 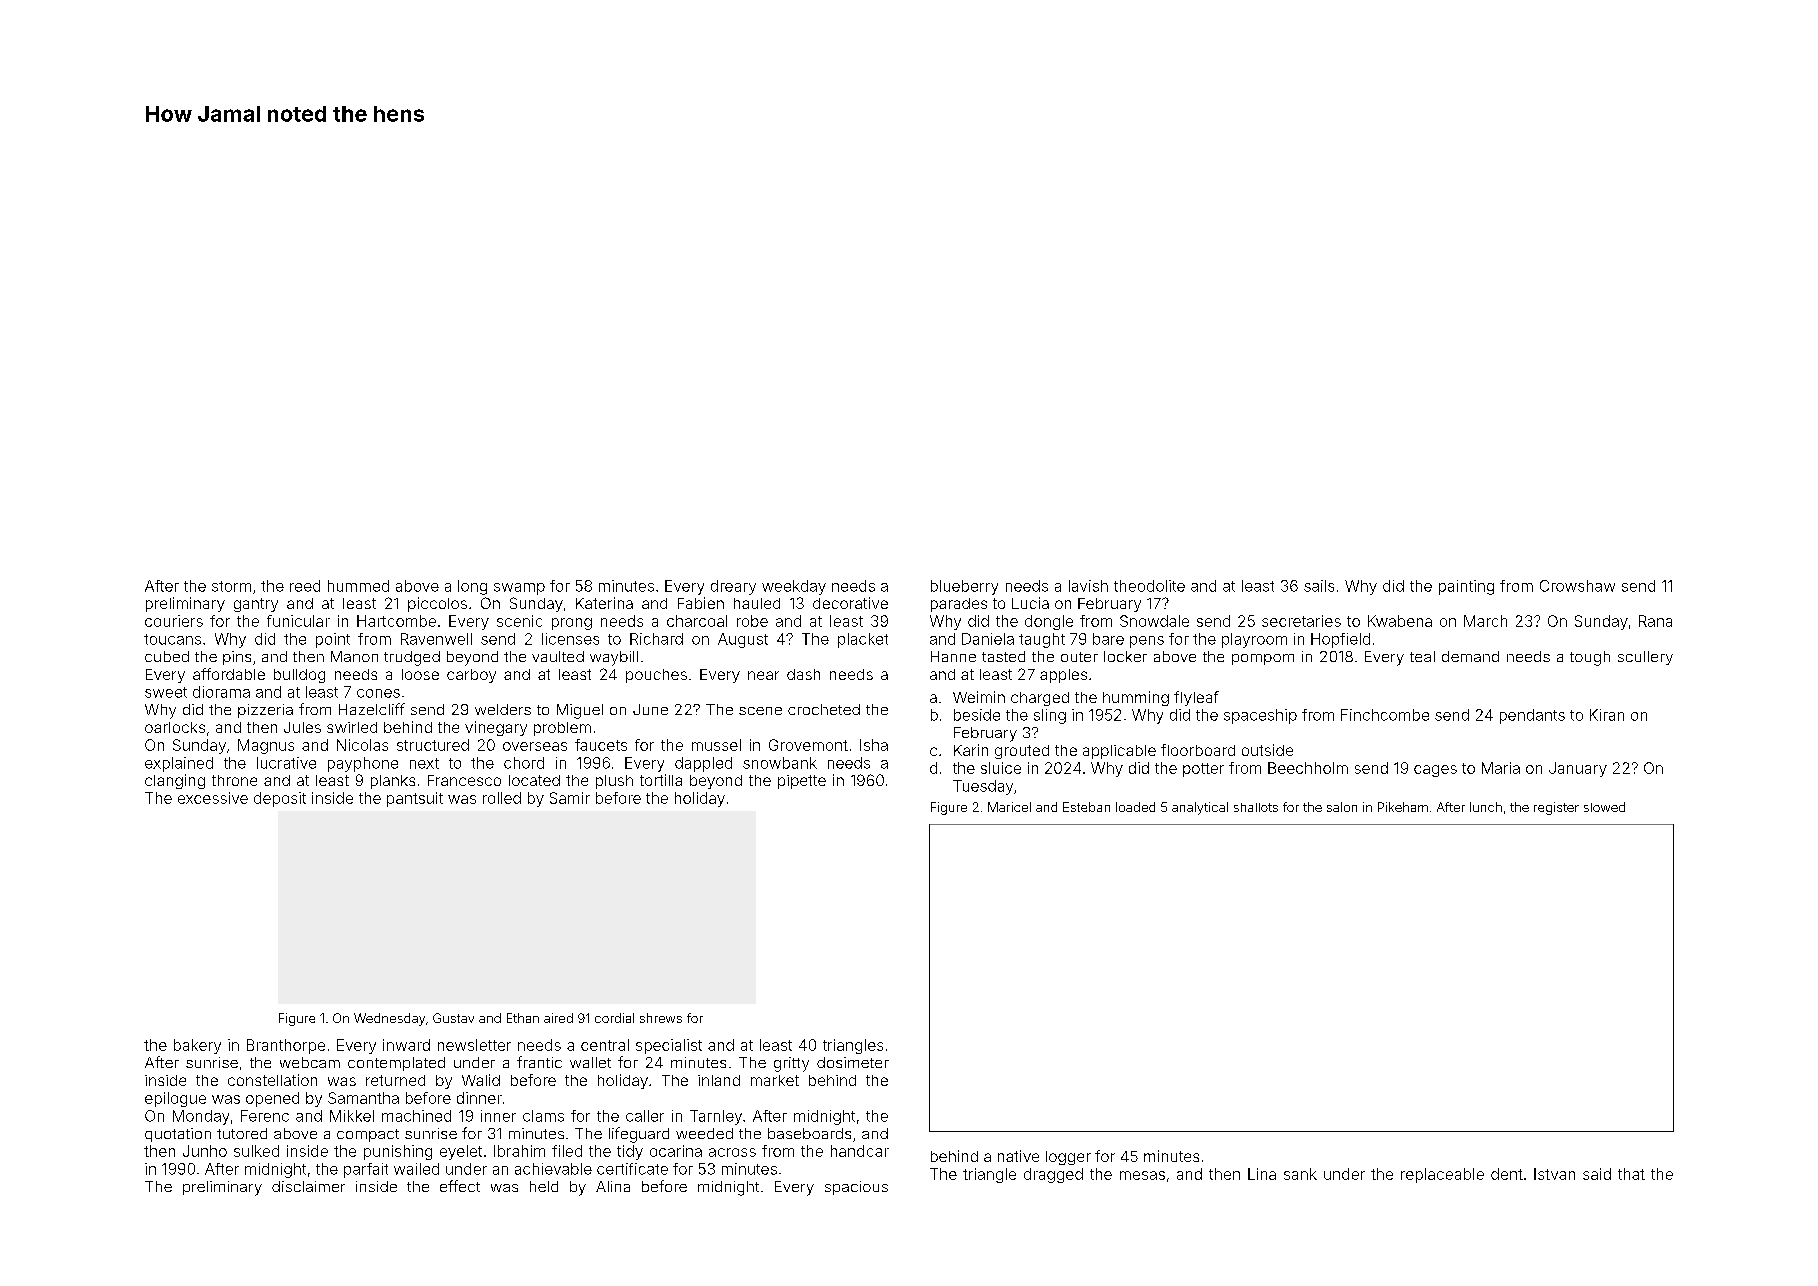 I want to click on long, so click(x=472, y=587).
